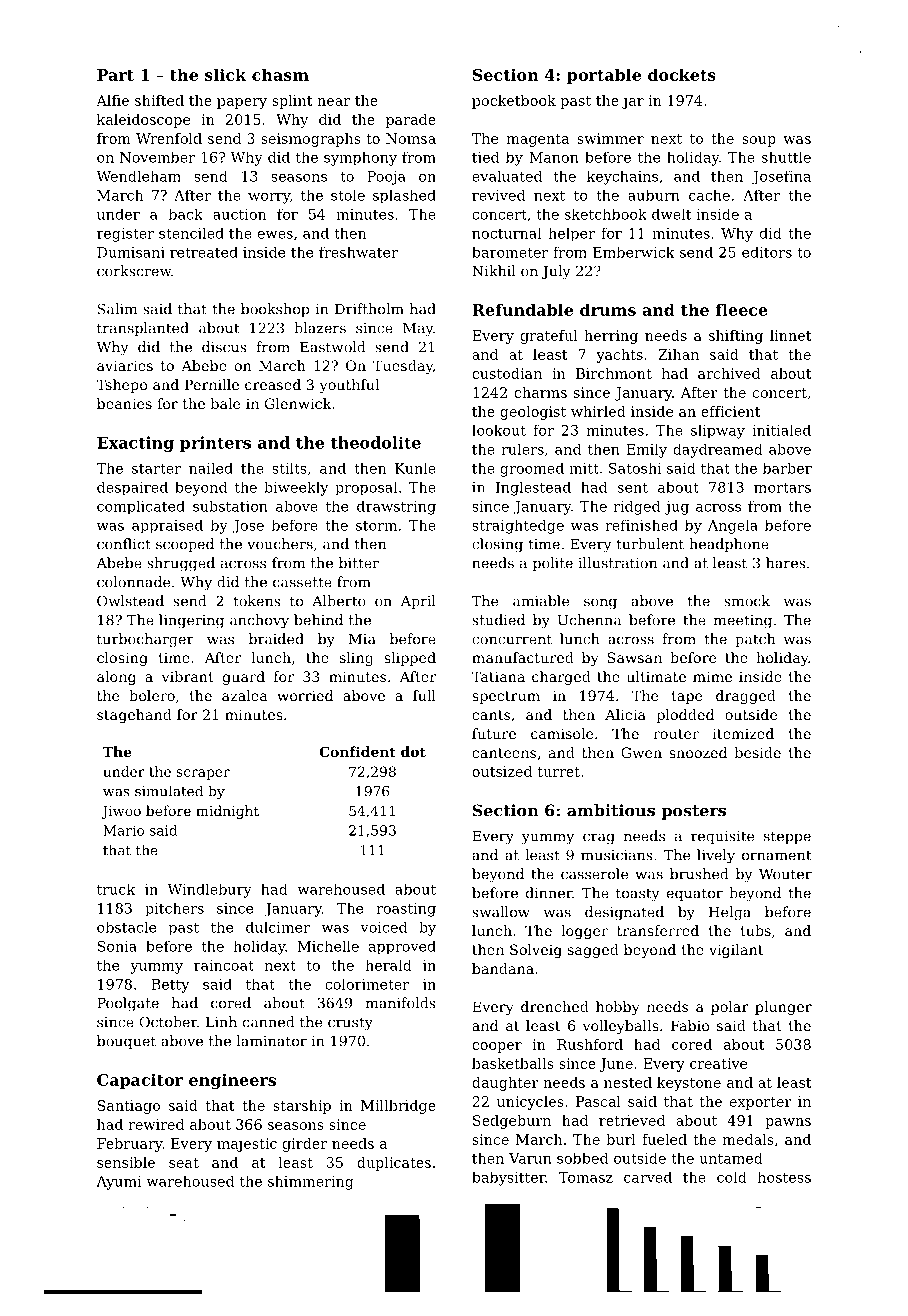  Describe the element at coordinates (112, 100) in the screenshot. I see `Alfie` at that location.
